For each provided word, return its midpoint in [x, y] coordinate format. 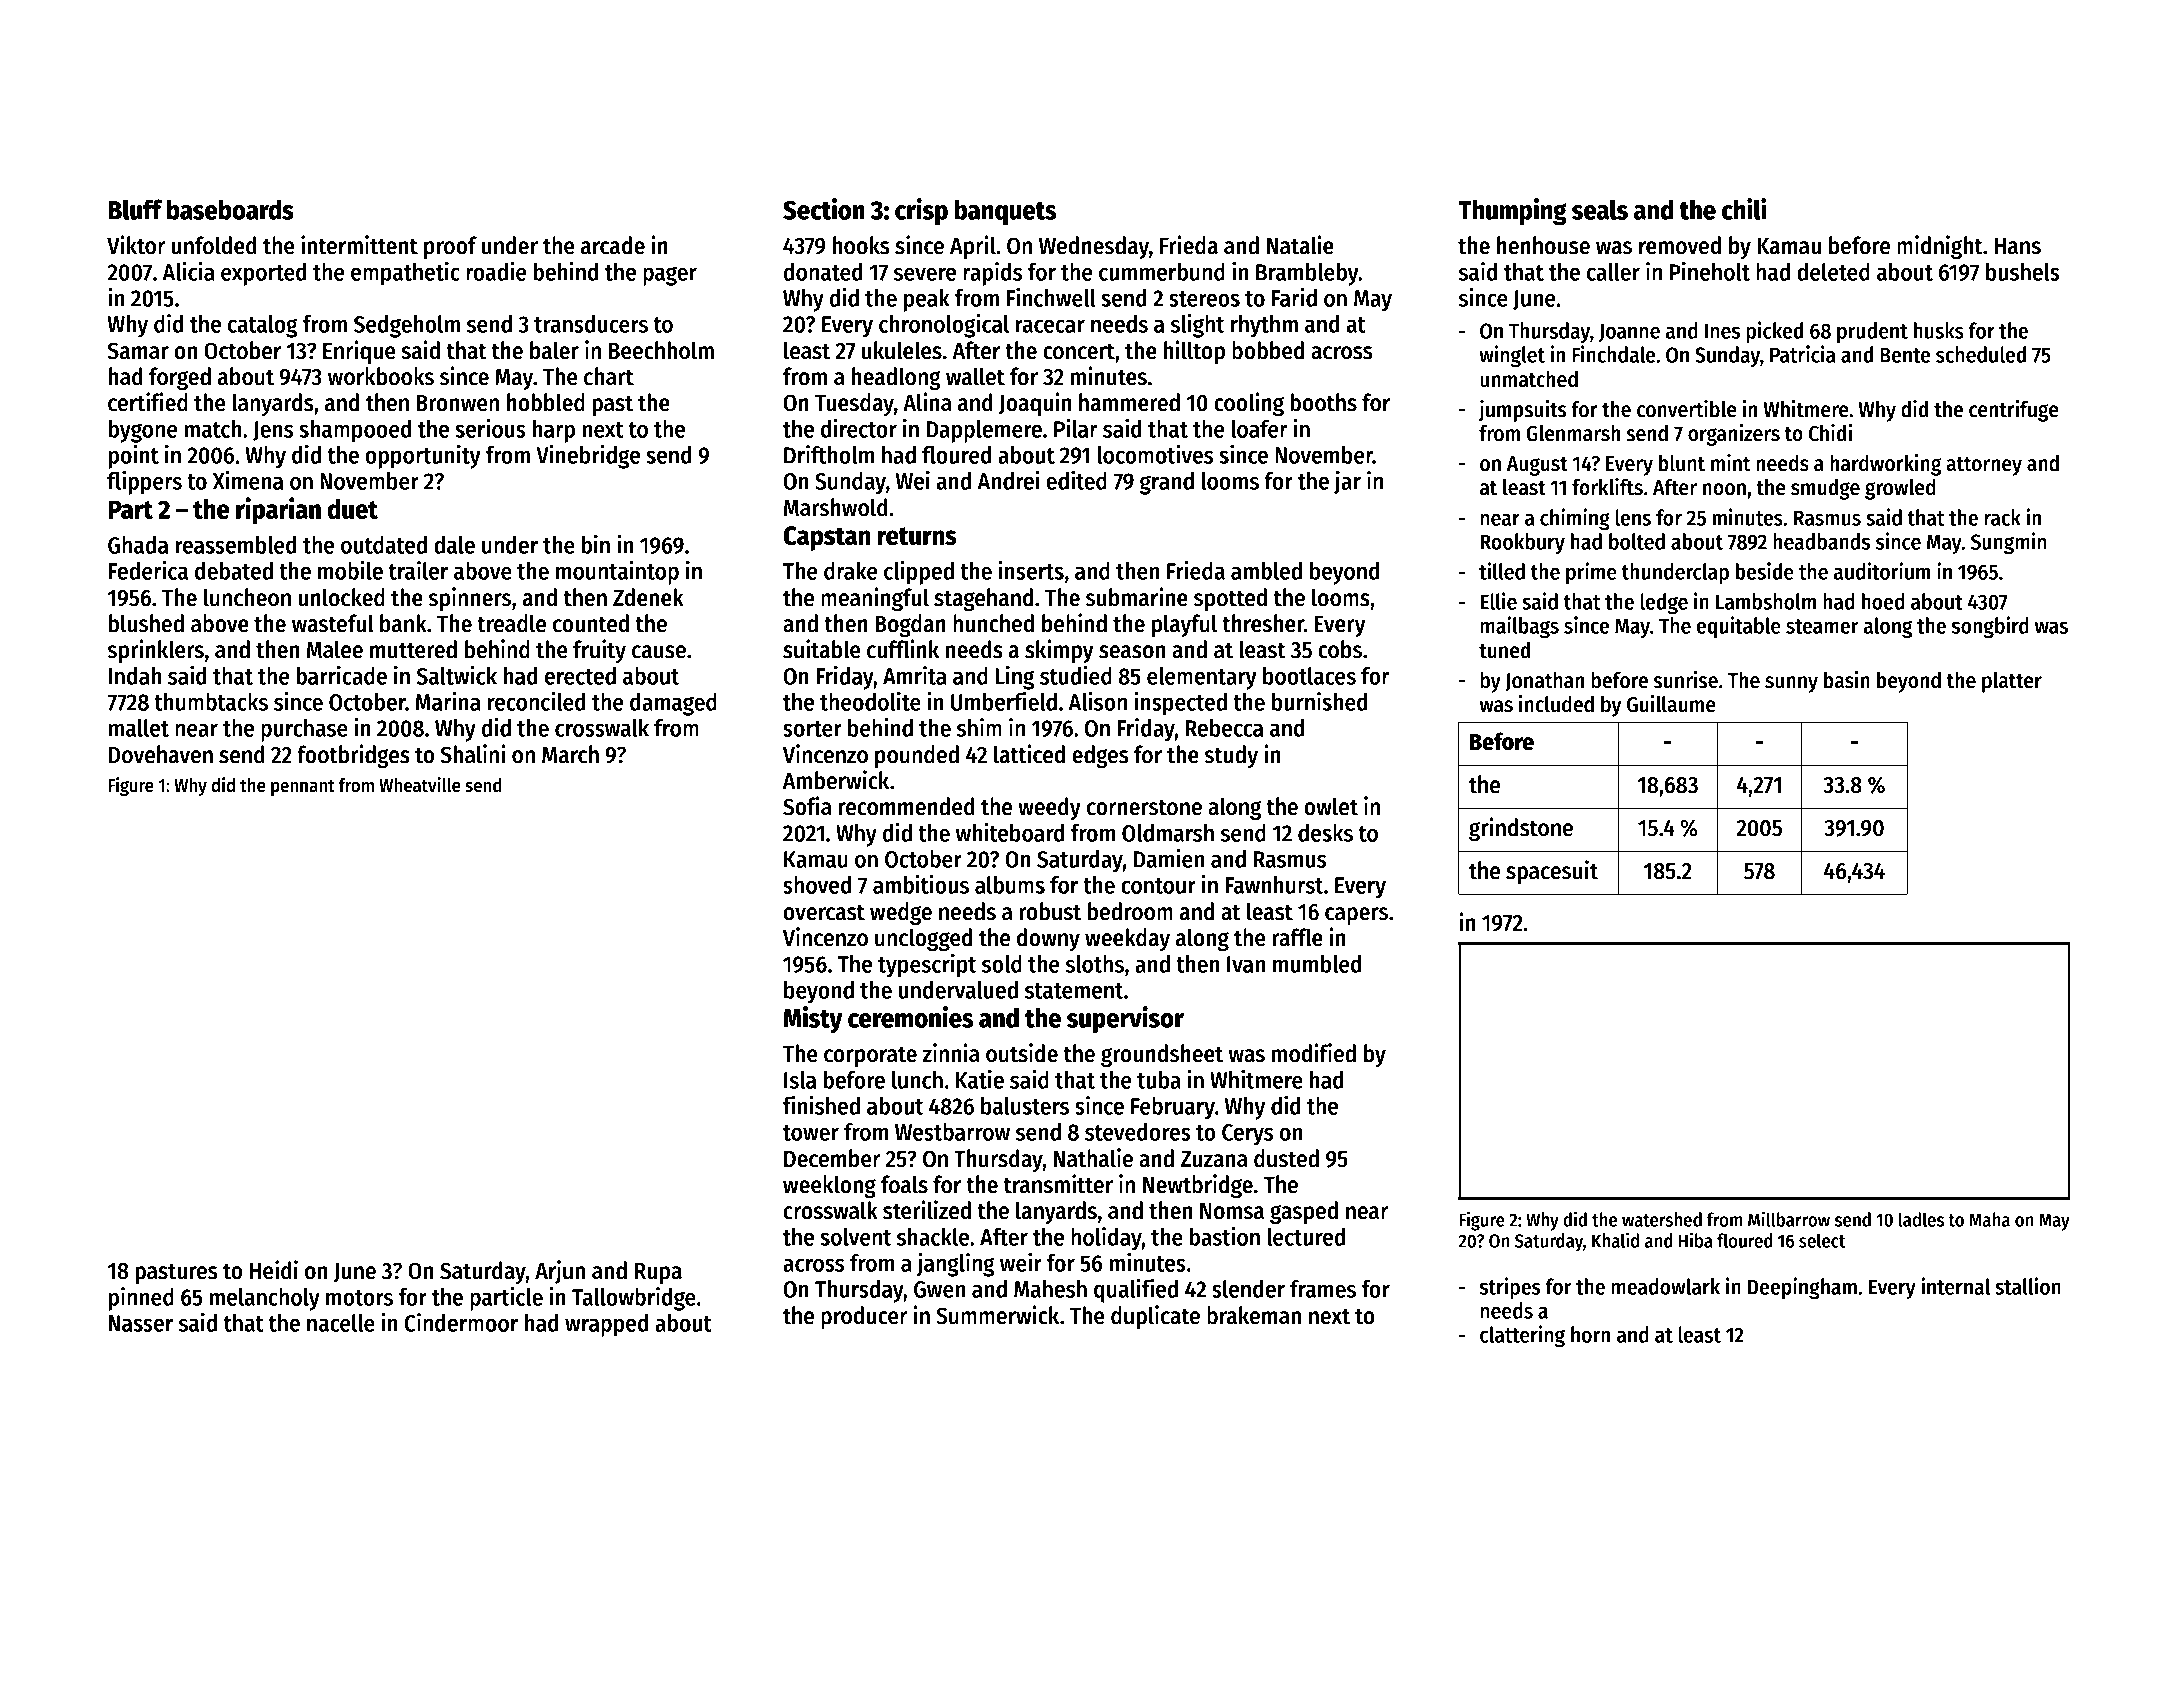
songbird [1990, 627]
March [570, 754]
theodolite [870, 701]
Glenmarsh [1573, 433]
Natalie [1300, 245]
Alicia [189, 271]
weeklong [829, 1186]
